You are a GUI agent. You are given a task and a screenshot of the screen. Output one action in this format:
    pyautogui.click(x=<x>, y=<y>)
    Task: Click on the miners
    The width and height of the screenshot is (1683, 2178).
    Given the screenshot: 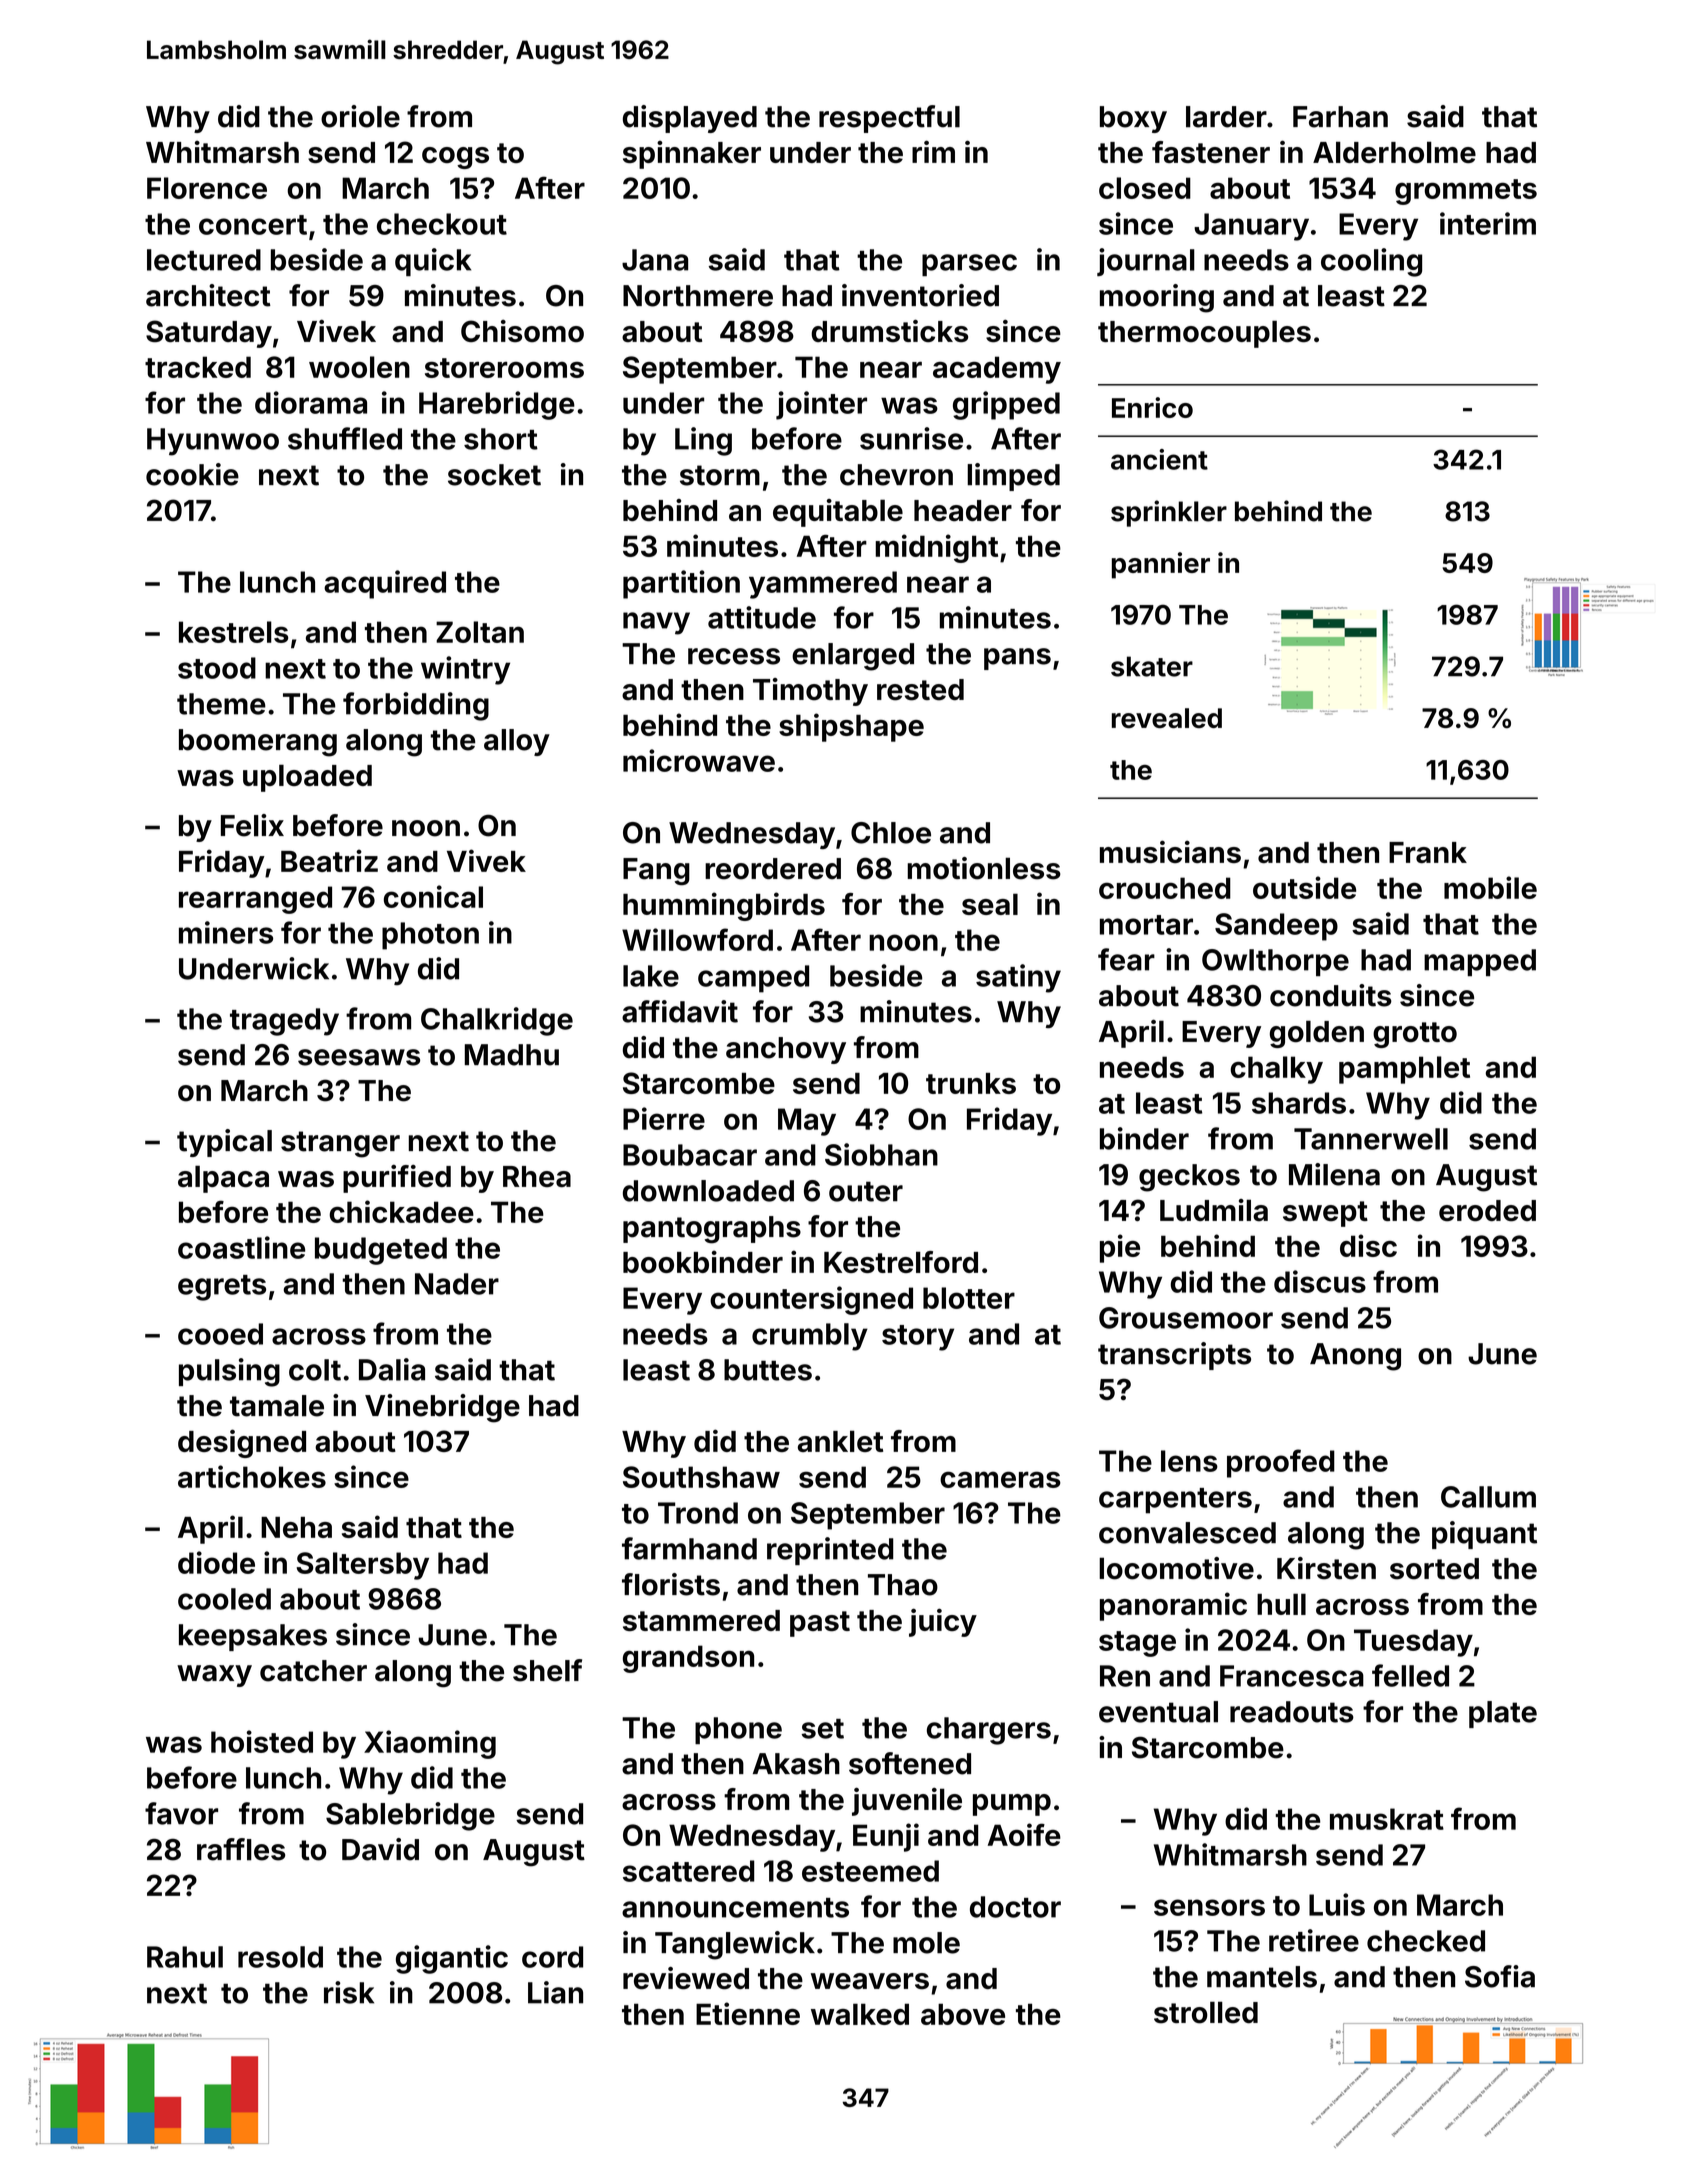 What is the action you would take?
    pyautogui.click(x=226, y=932)
